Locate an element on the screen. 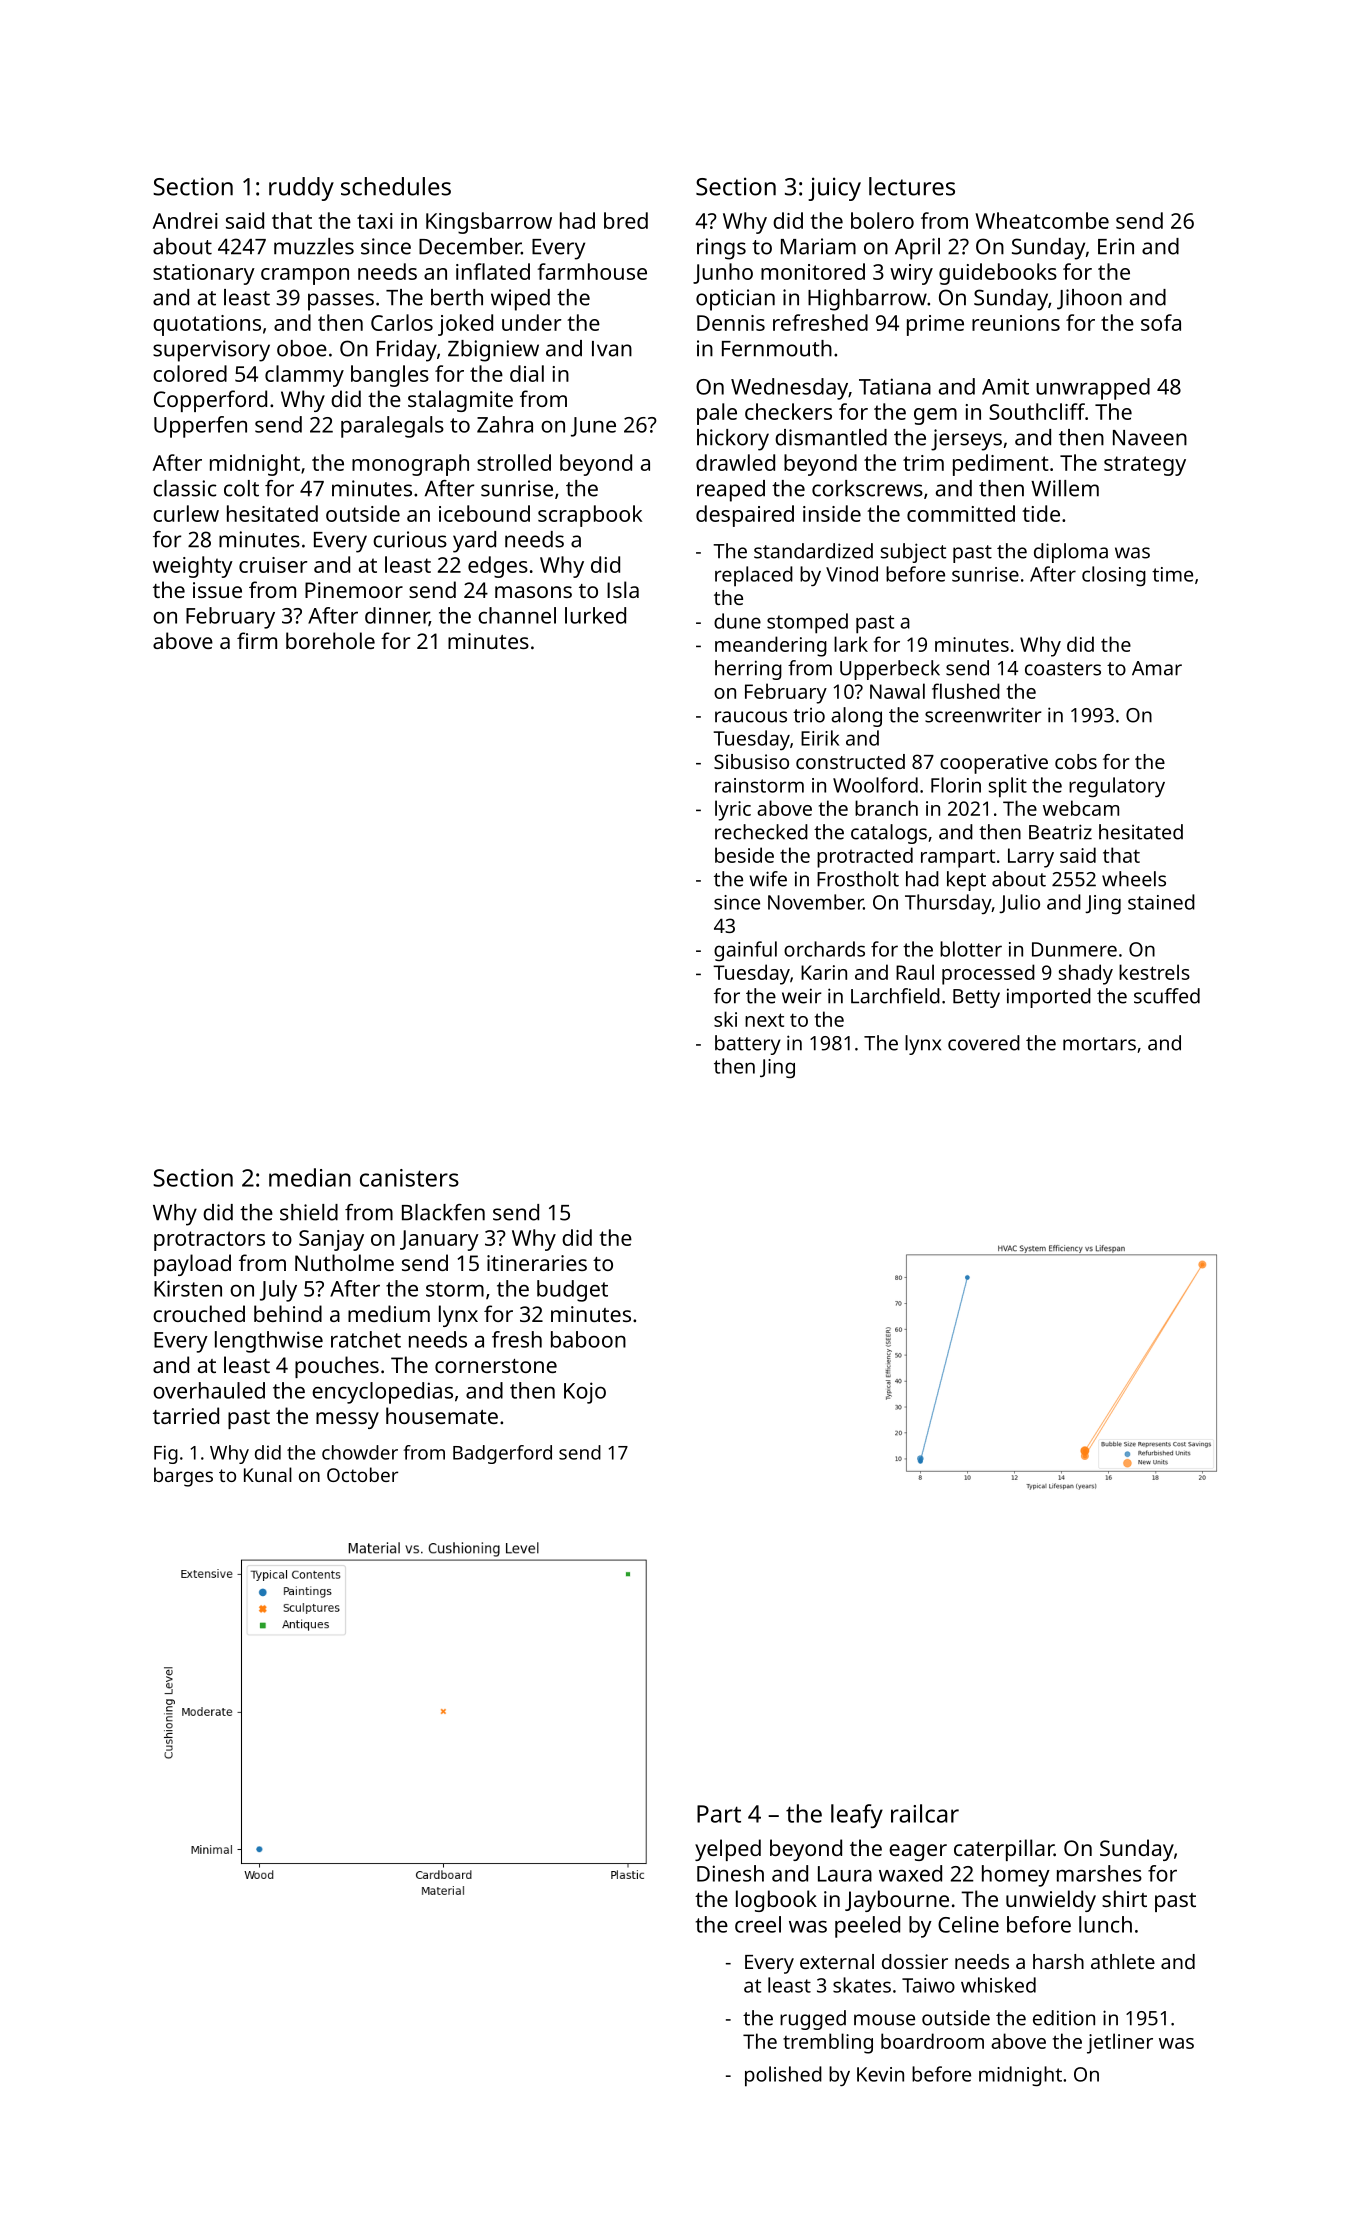 This screenshot has height=2231, width=1355. jetliner is located at coordinates (1120, 2043).
